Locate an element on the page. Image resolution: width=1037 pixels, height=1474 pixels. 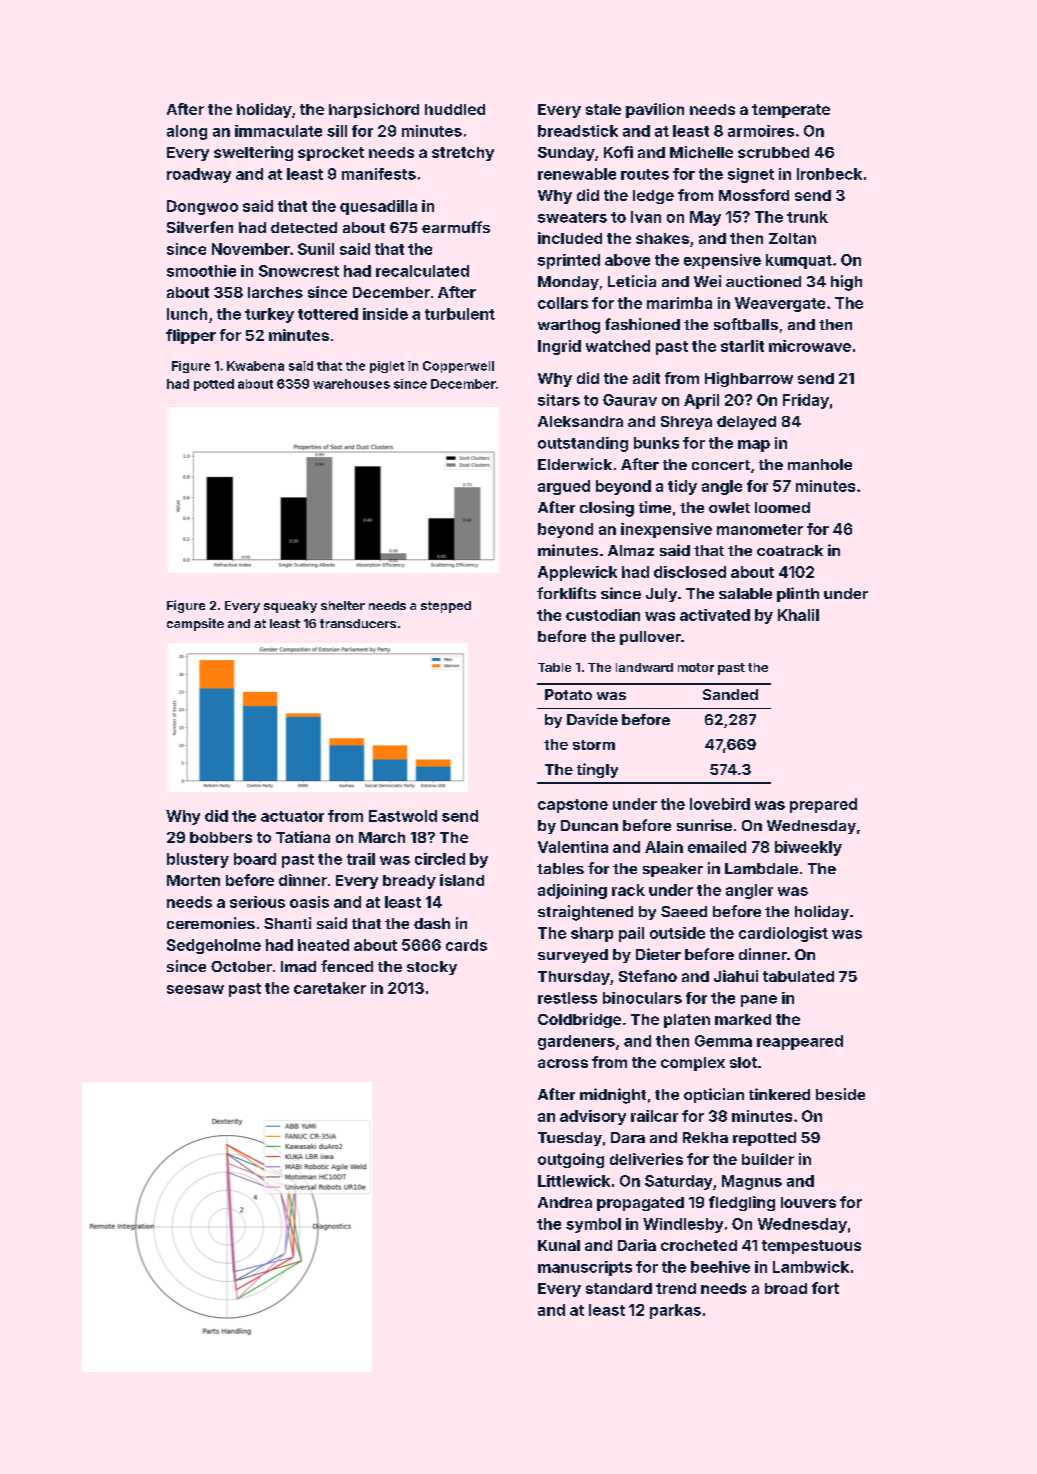
sweltering is located at coordinates (253, 153).
